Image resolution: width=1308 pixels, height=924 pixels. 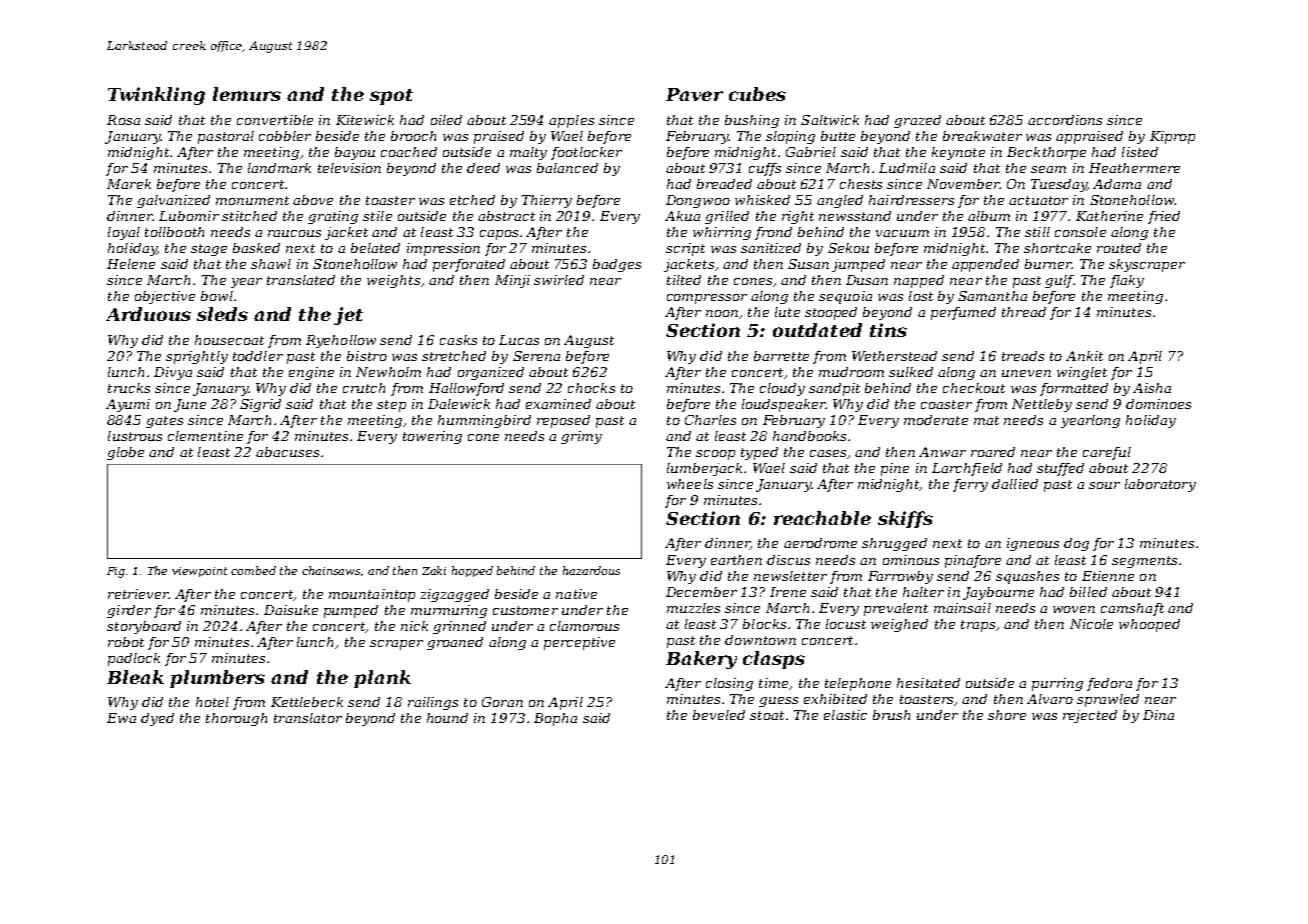 What do you see at coordinates (571, 121) in the image?
I see `apples` at bounding box center [571, 121].
